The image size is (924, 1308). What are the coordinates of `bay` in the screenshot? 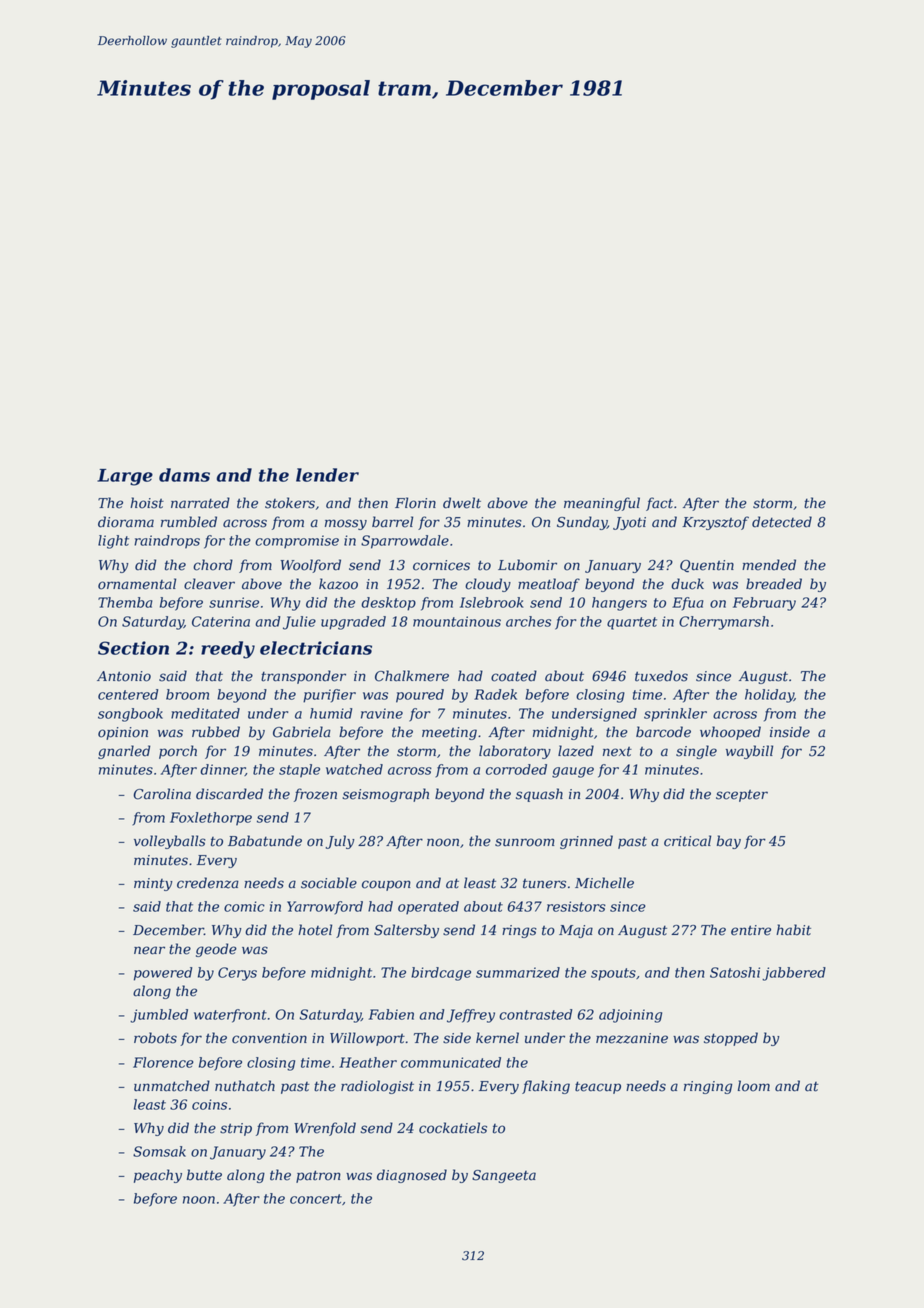 It's located at (729, 842).
